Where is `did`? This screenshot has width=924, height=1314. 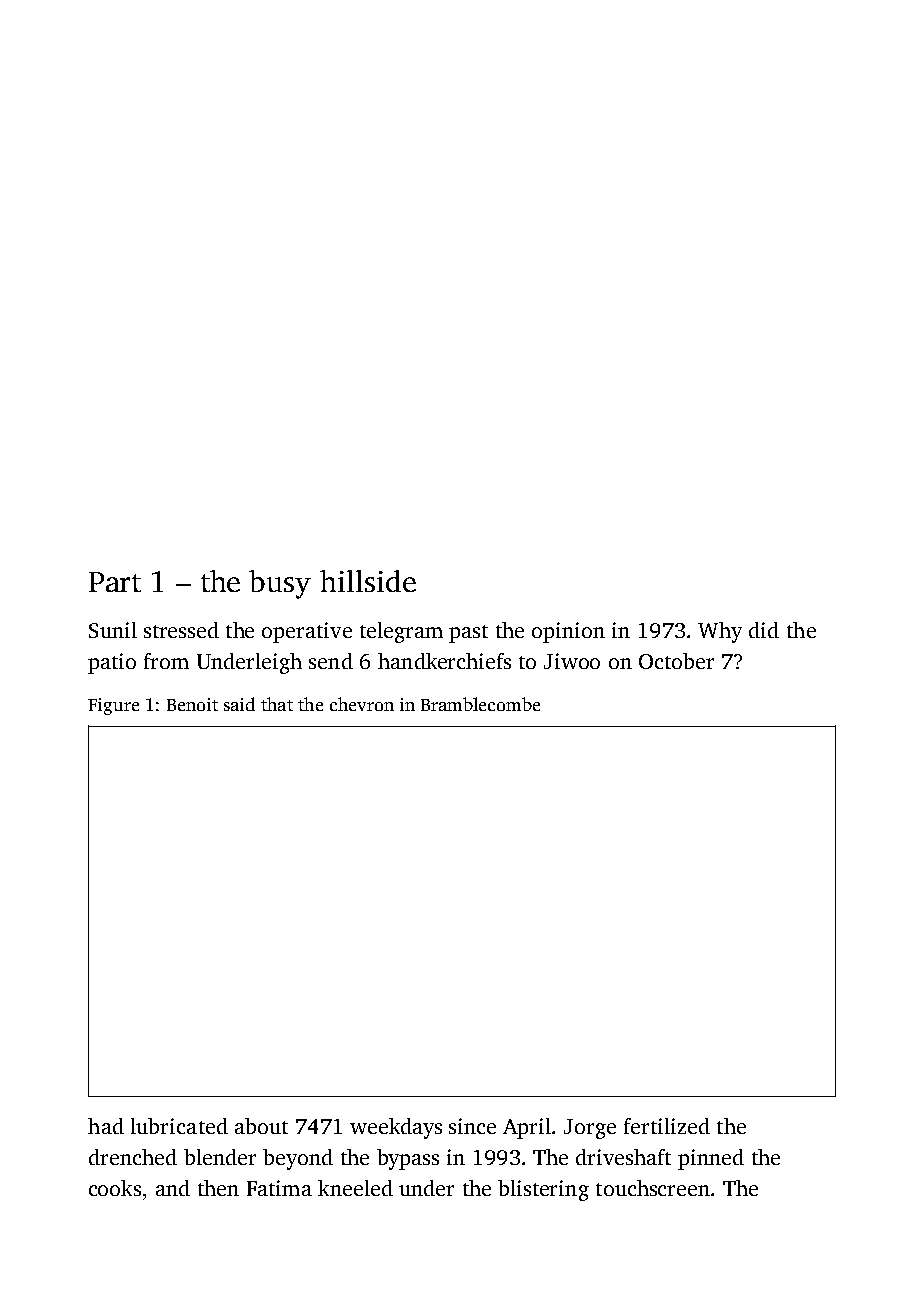
did is located at coordinates (764, 630).
